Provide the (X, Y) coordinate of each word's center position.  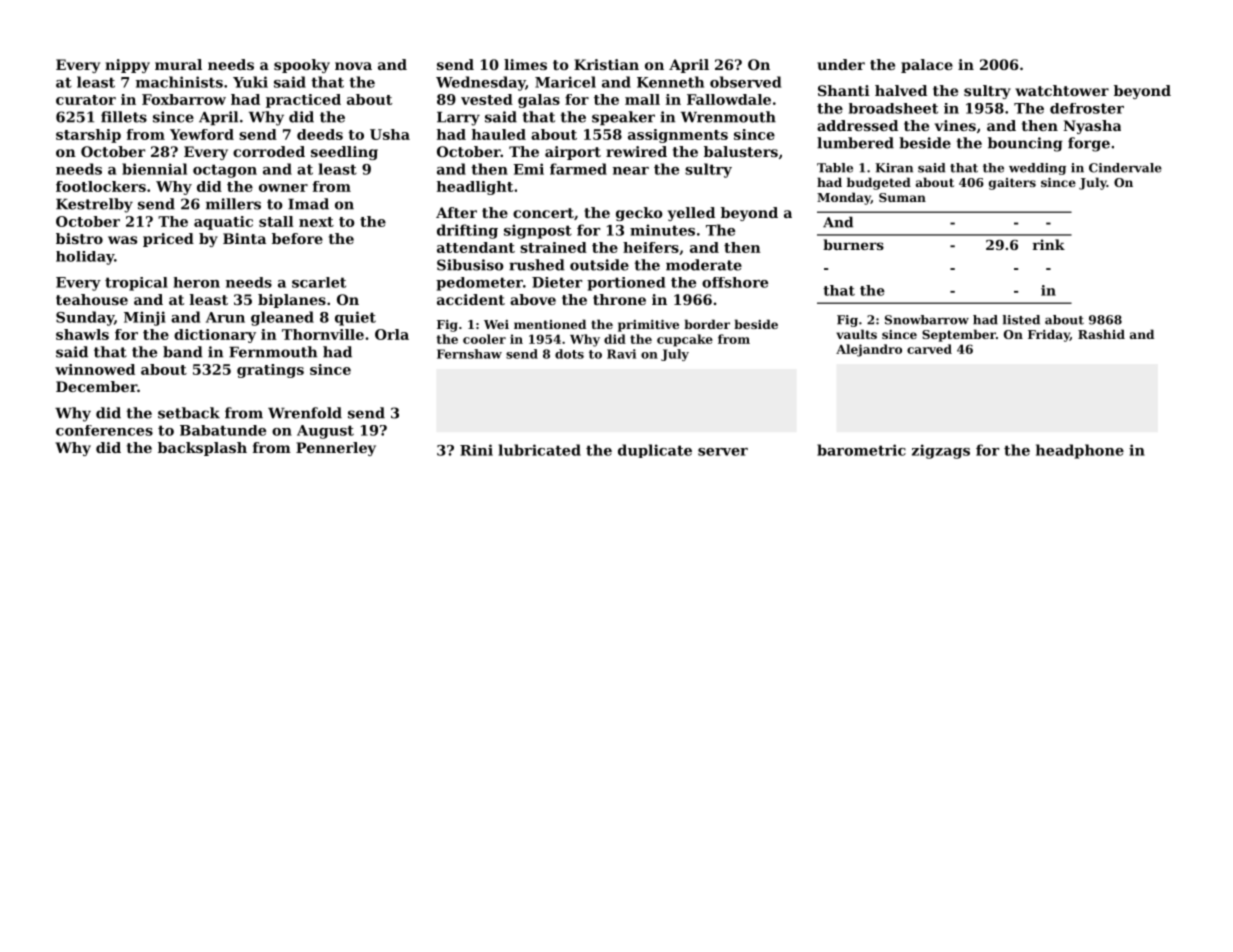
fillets (124, 117)
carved (929, 349)
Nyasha (1092, 127)
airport (573, 153)
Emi (528, 169)
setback (189, 413)
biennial (154, 169)
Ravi (621, 354)
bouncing (1025, 144)
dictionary (215, 336)
